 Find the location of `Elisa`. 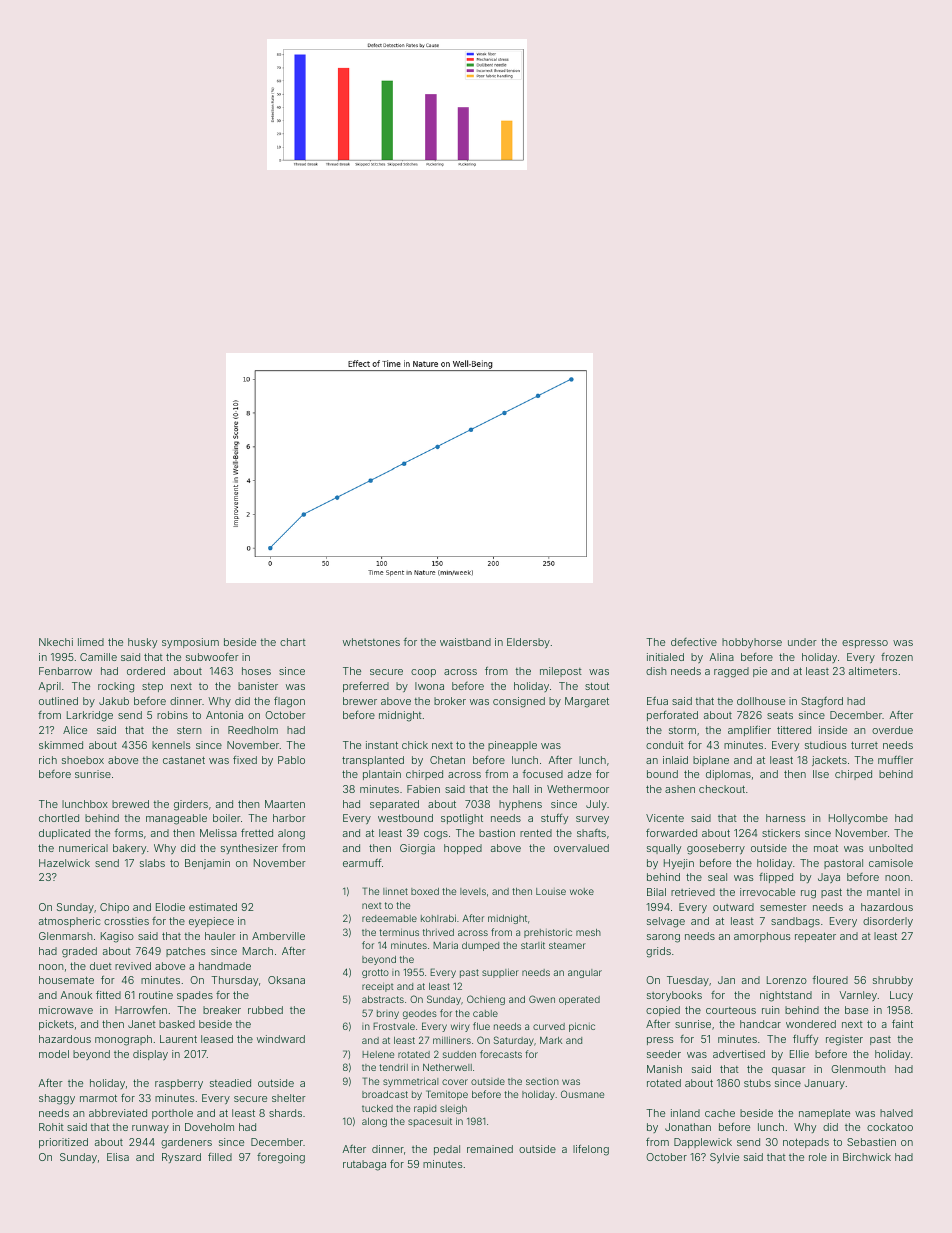

Elisa is located at coordinates (118, 1157).
